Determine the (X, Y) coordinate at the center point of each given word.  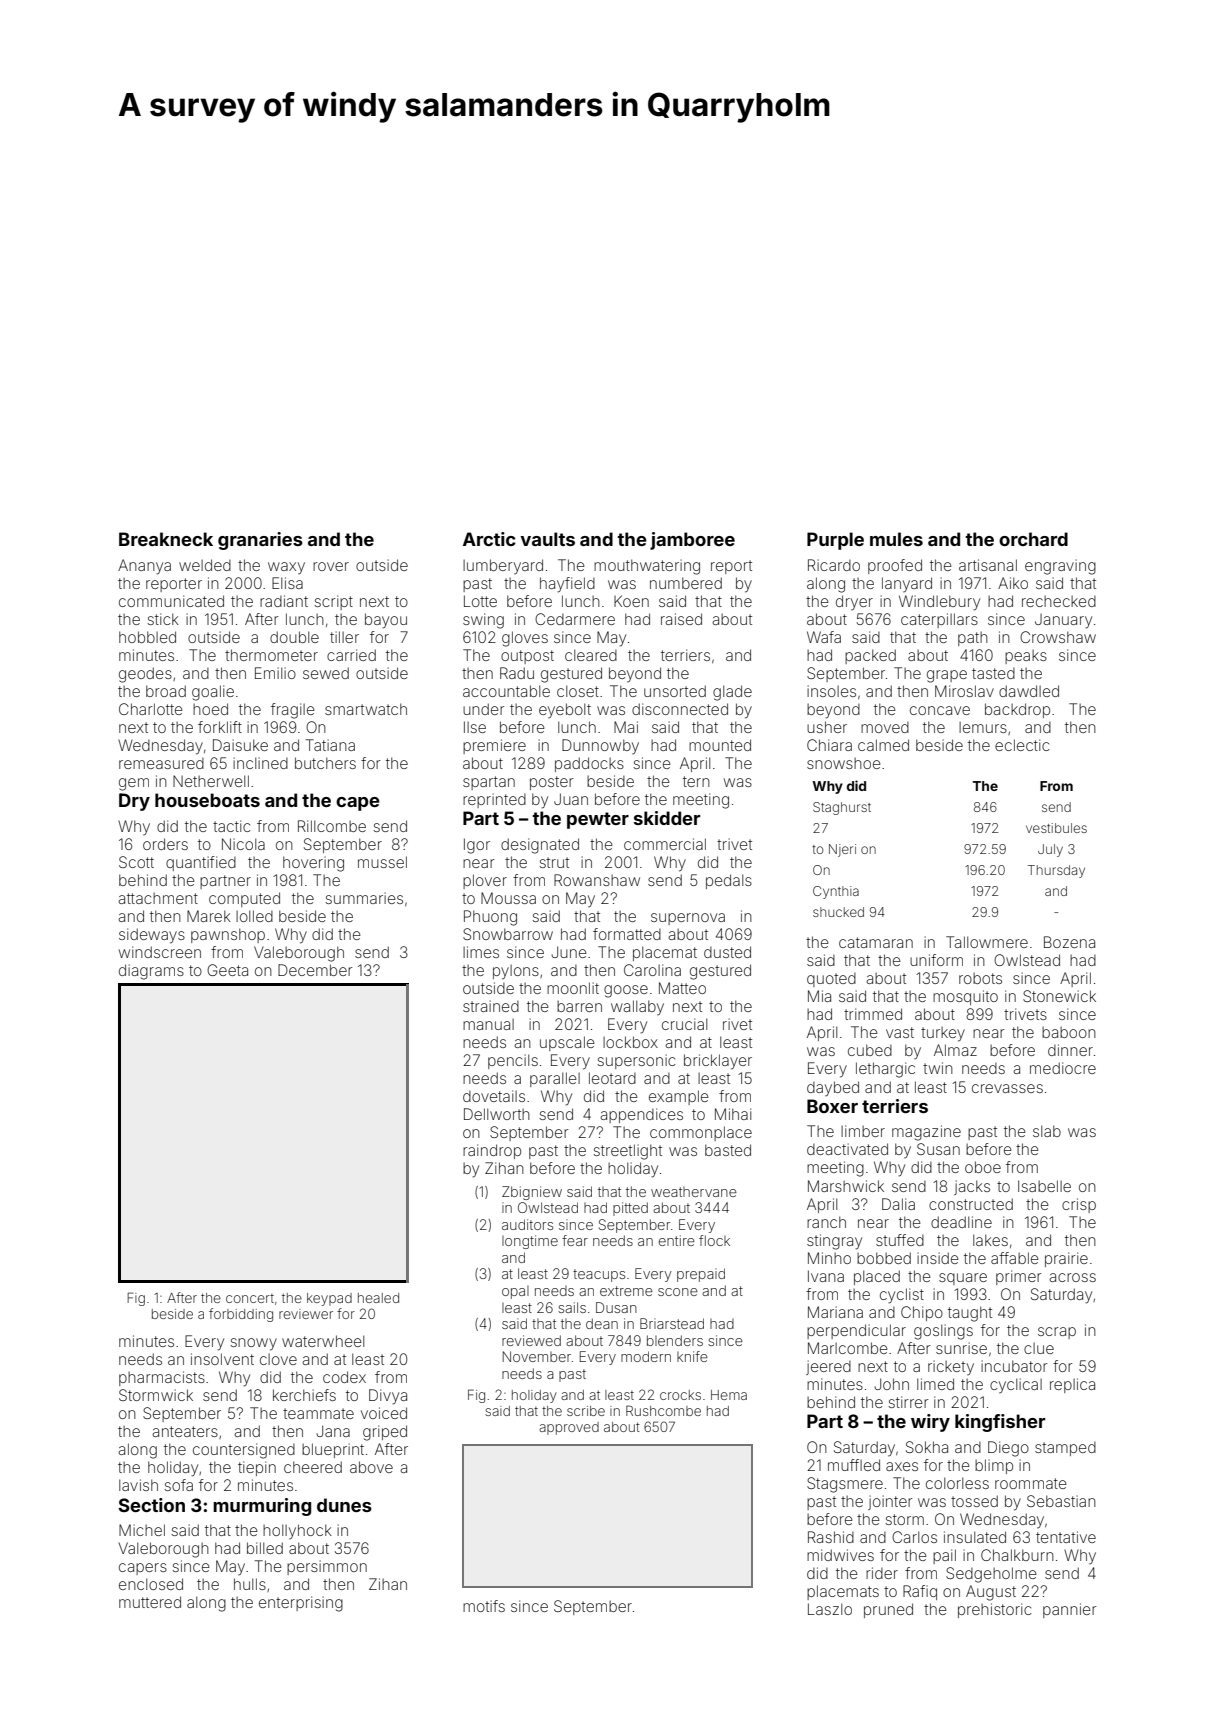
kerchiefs (304, 1395)
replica (1072, 1385)
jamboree (692, 541)
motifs (484, 1606)
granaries (260, 541)
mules (896, 539)
